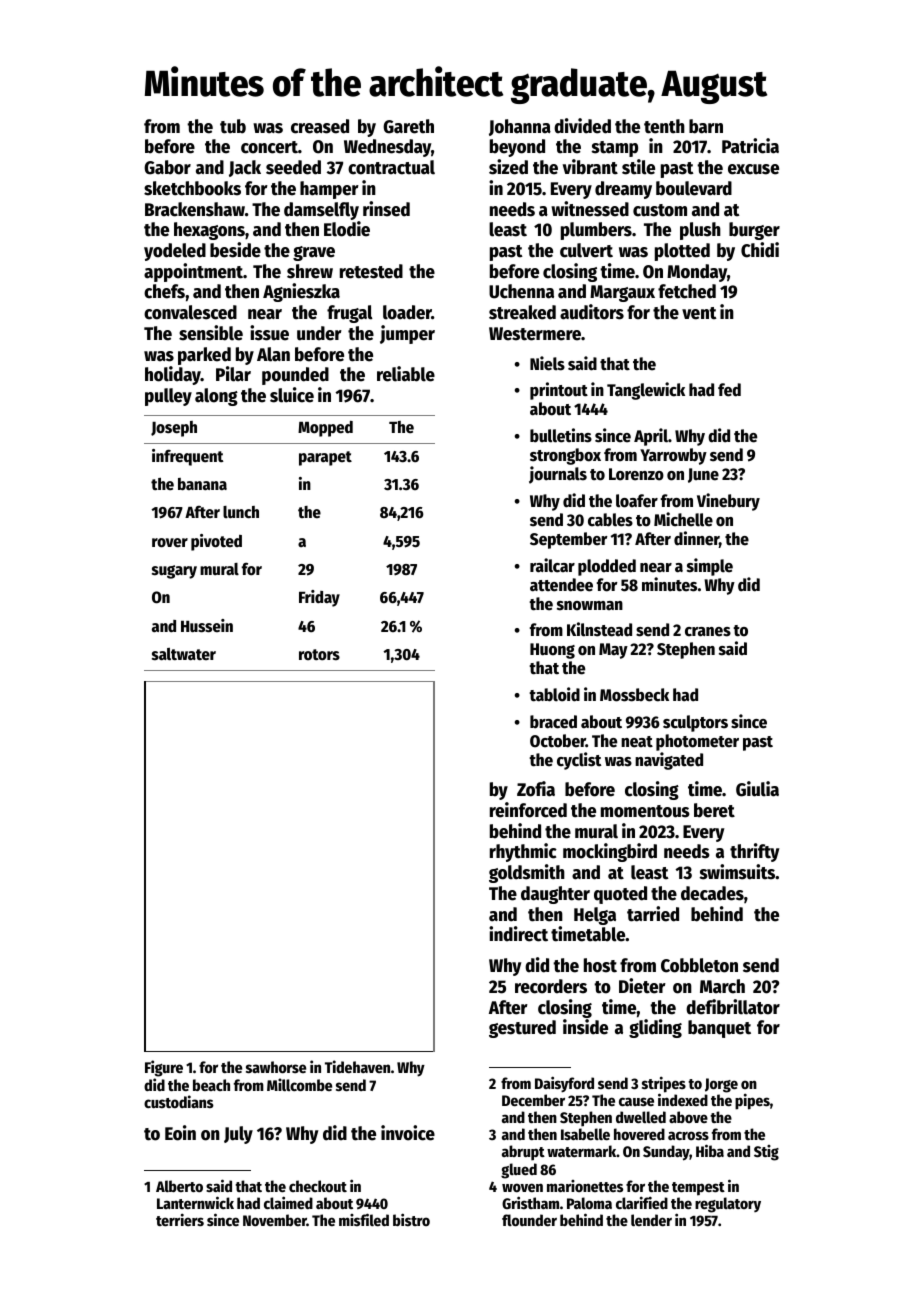  What do you see at coordinates (582, 126) in the image?
I see `divided` at bounding box center [582, 126].
